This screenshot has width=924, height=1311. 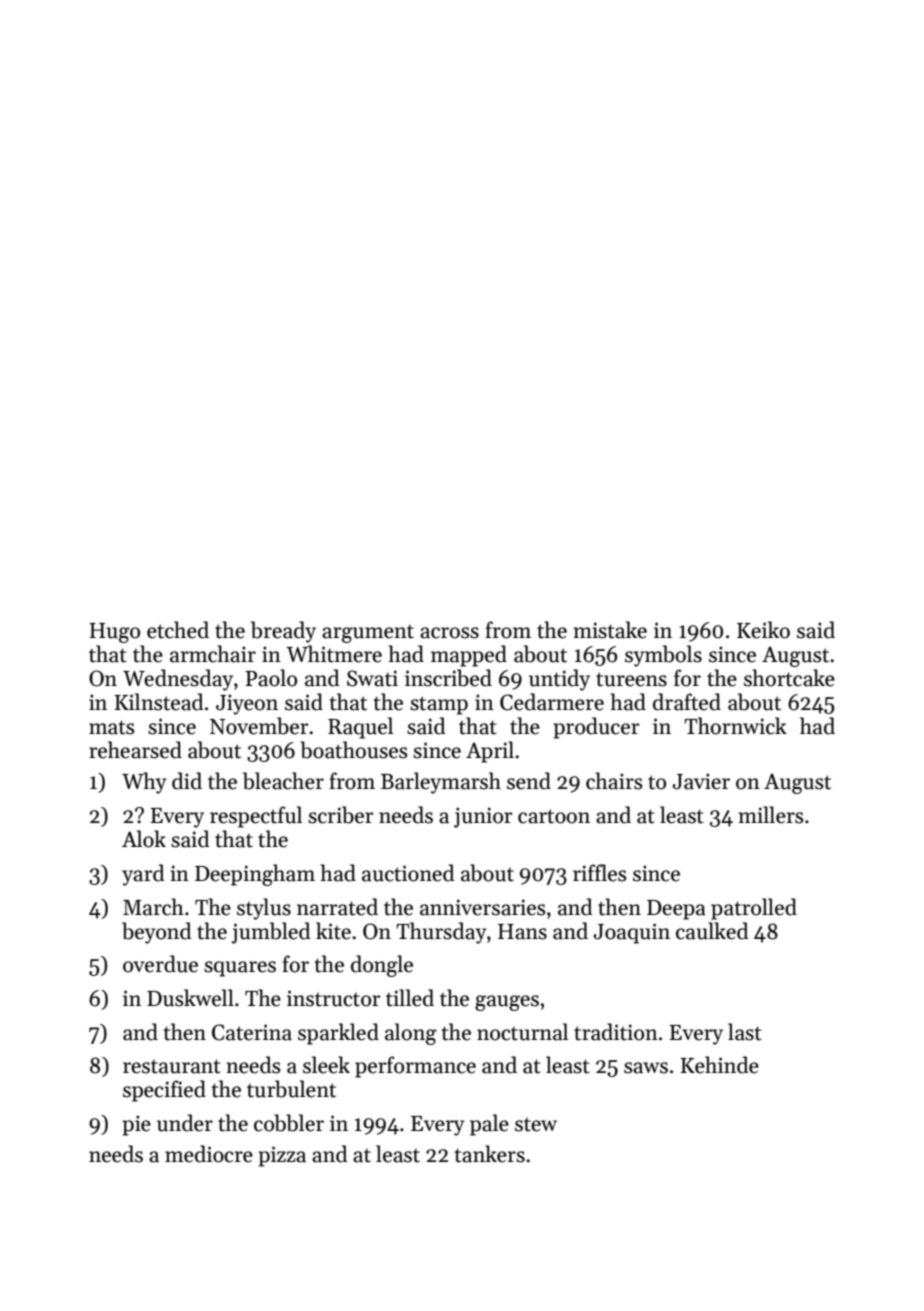 What do you see at coordinates (754, 909) in the screenshot?
I see `patrolled` at bounding box center [754, 909].
